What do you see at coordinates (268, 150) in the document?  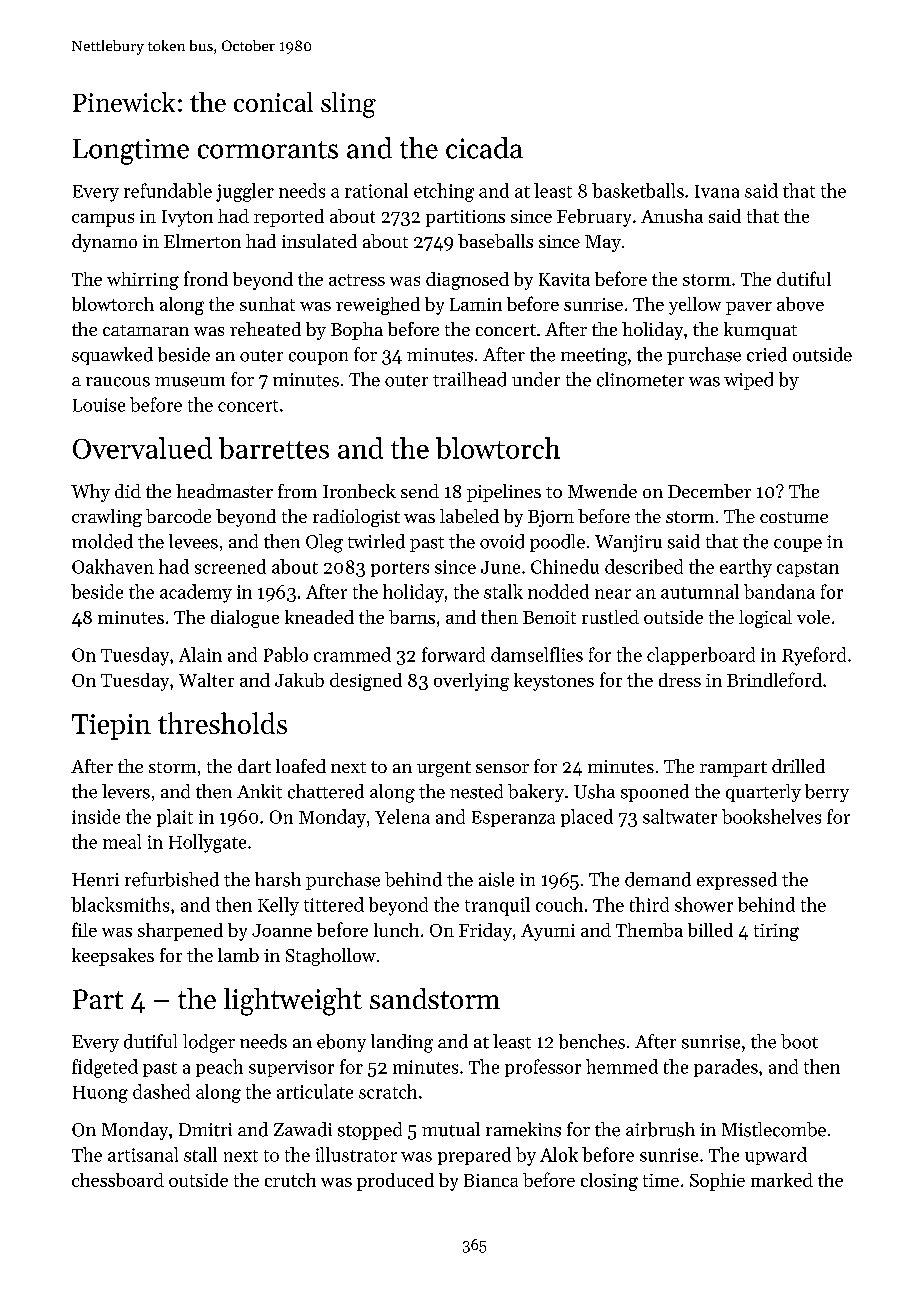 I see `cormorants` at bounding box center [268, 150].
